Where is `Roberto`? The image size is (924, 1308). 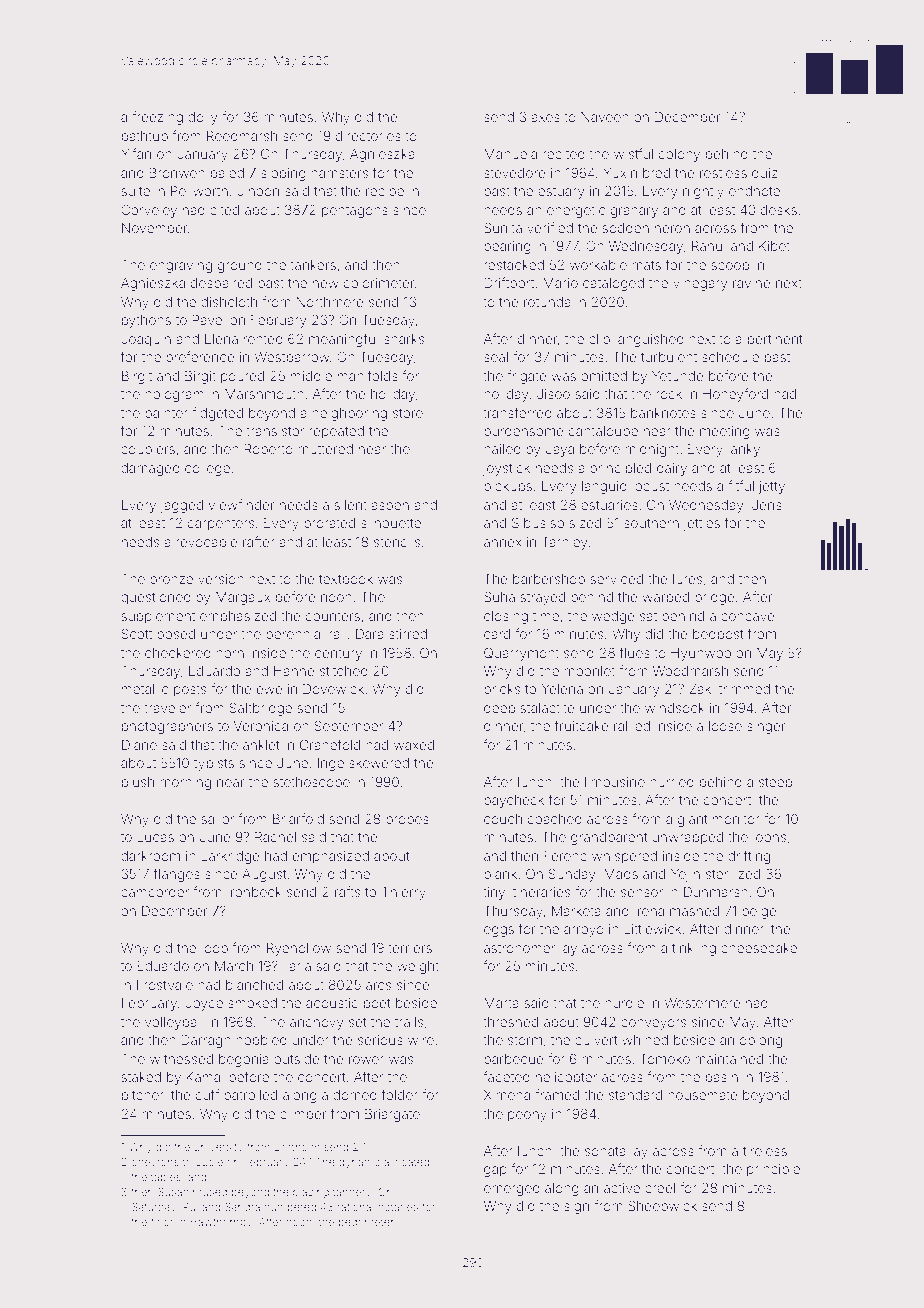
Roberto is located at coordinates (268, 449).
